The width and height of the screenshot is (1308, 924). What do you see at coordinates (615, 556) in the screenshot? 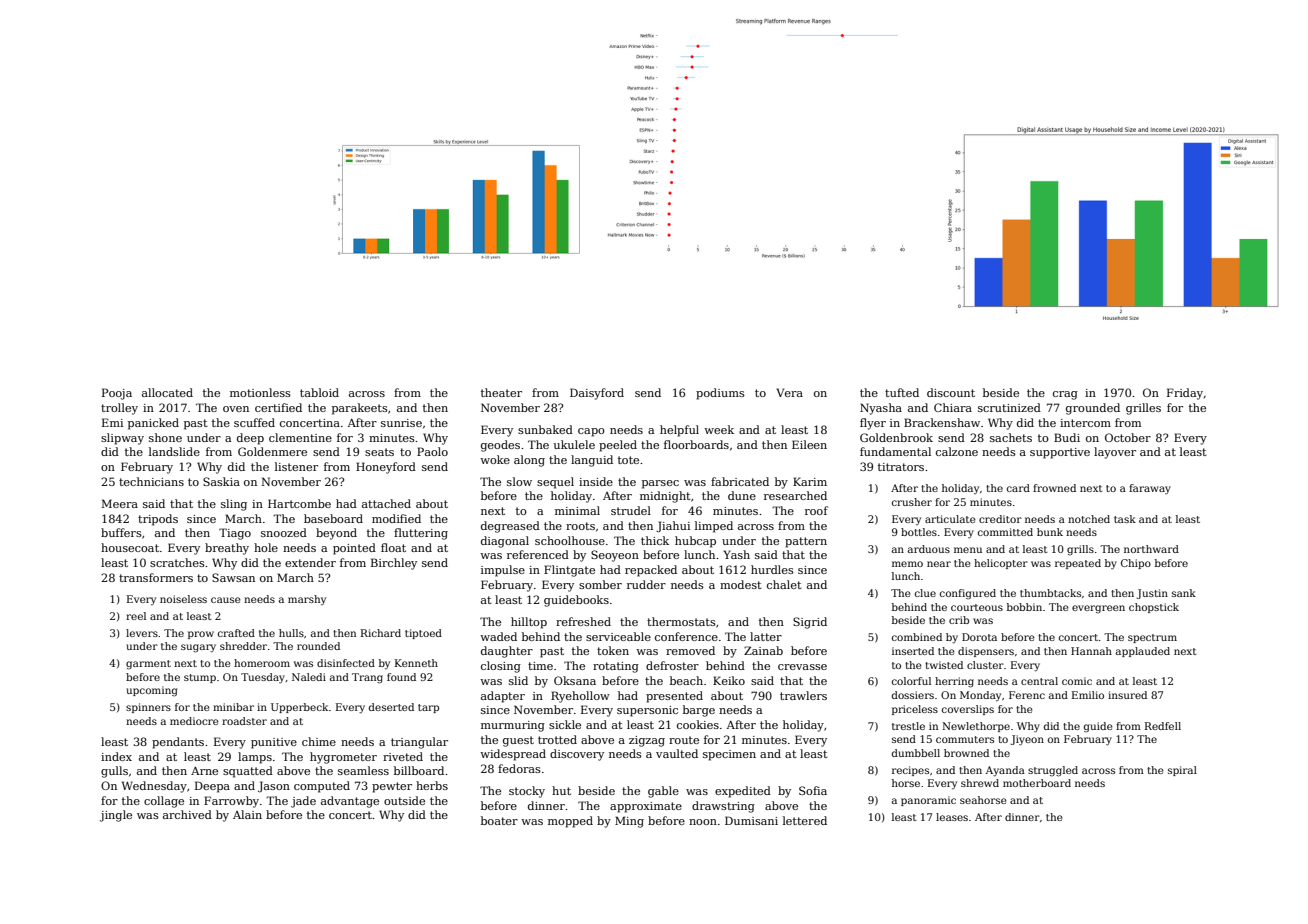
I see `Seoyeon` at bounding box center [615, 556].
